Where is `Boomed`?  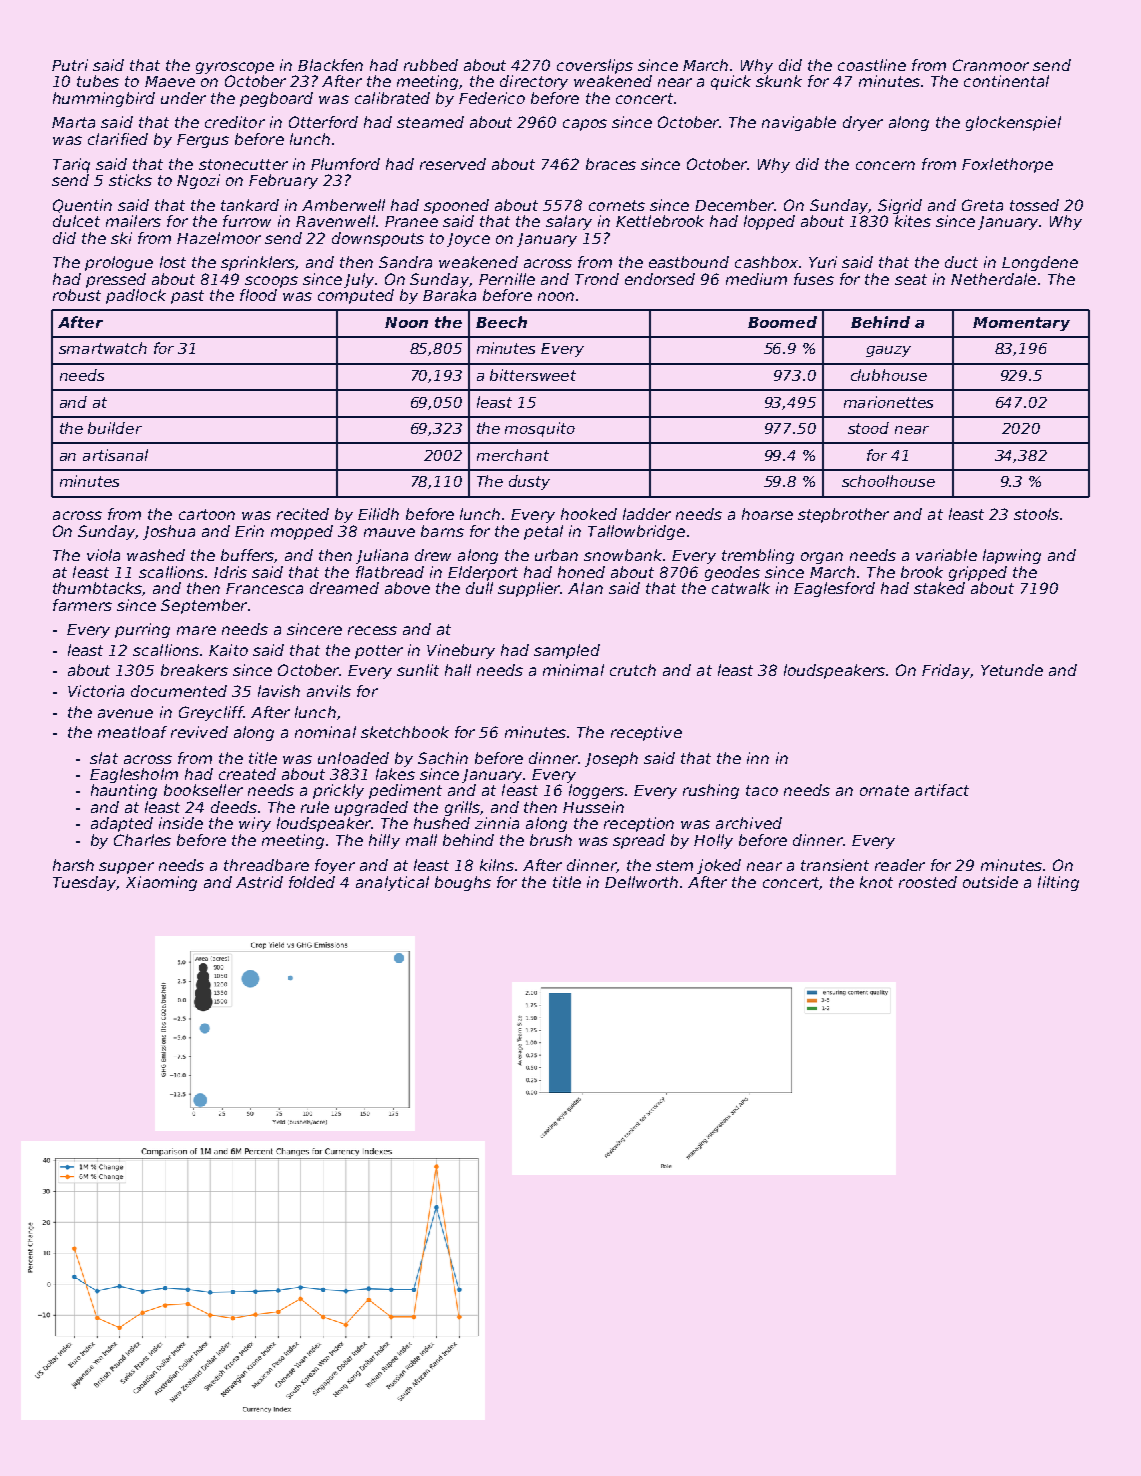
Boomed is located at coordinates (782, 322).
